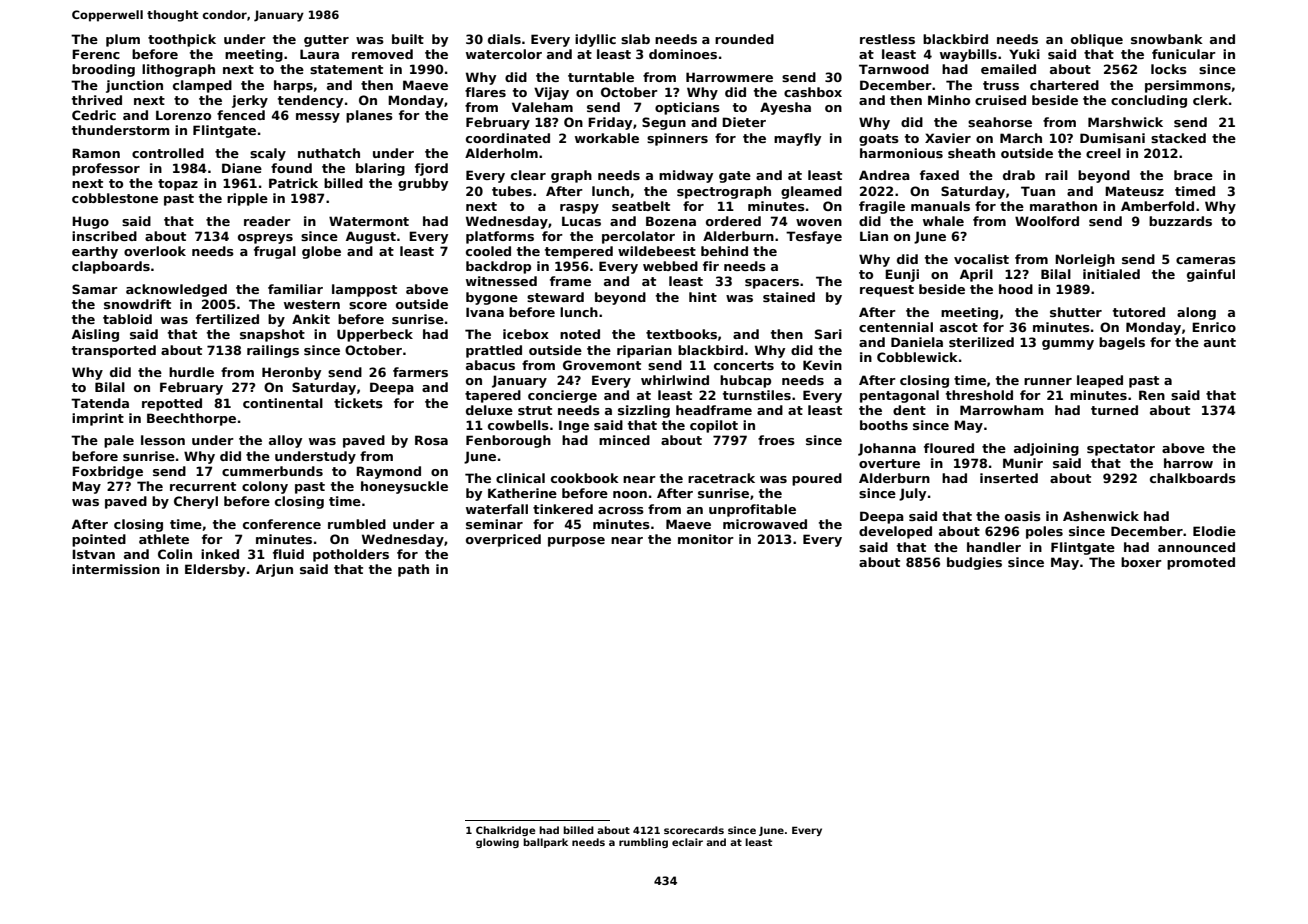 This screenshot has height=924, width=1308. I want to click on Amberfold, so click(1157, 206).
